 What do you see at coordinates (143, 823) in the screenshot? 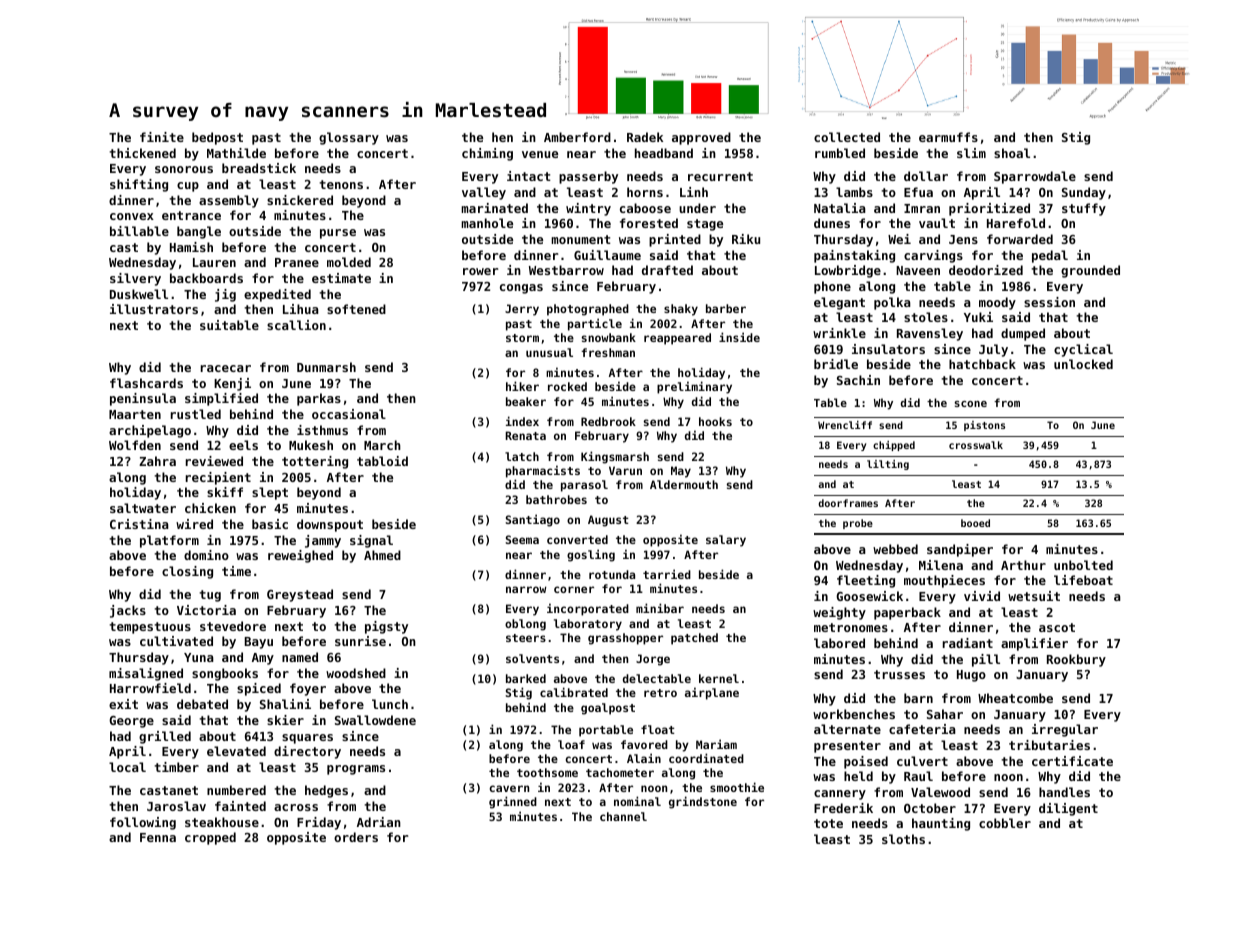
I see `following` at bounding box center [143, 823].
